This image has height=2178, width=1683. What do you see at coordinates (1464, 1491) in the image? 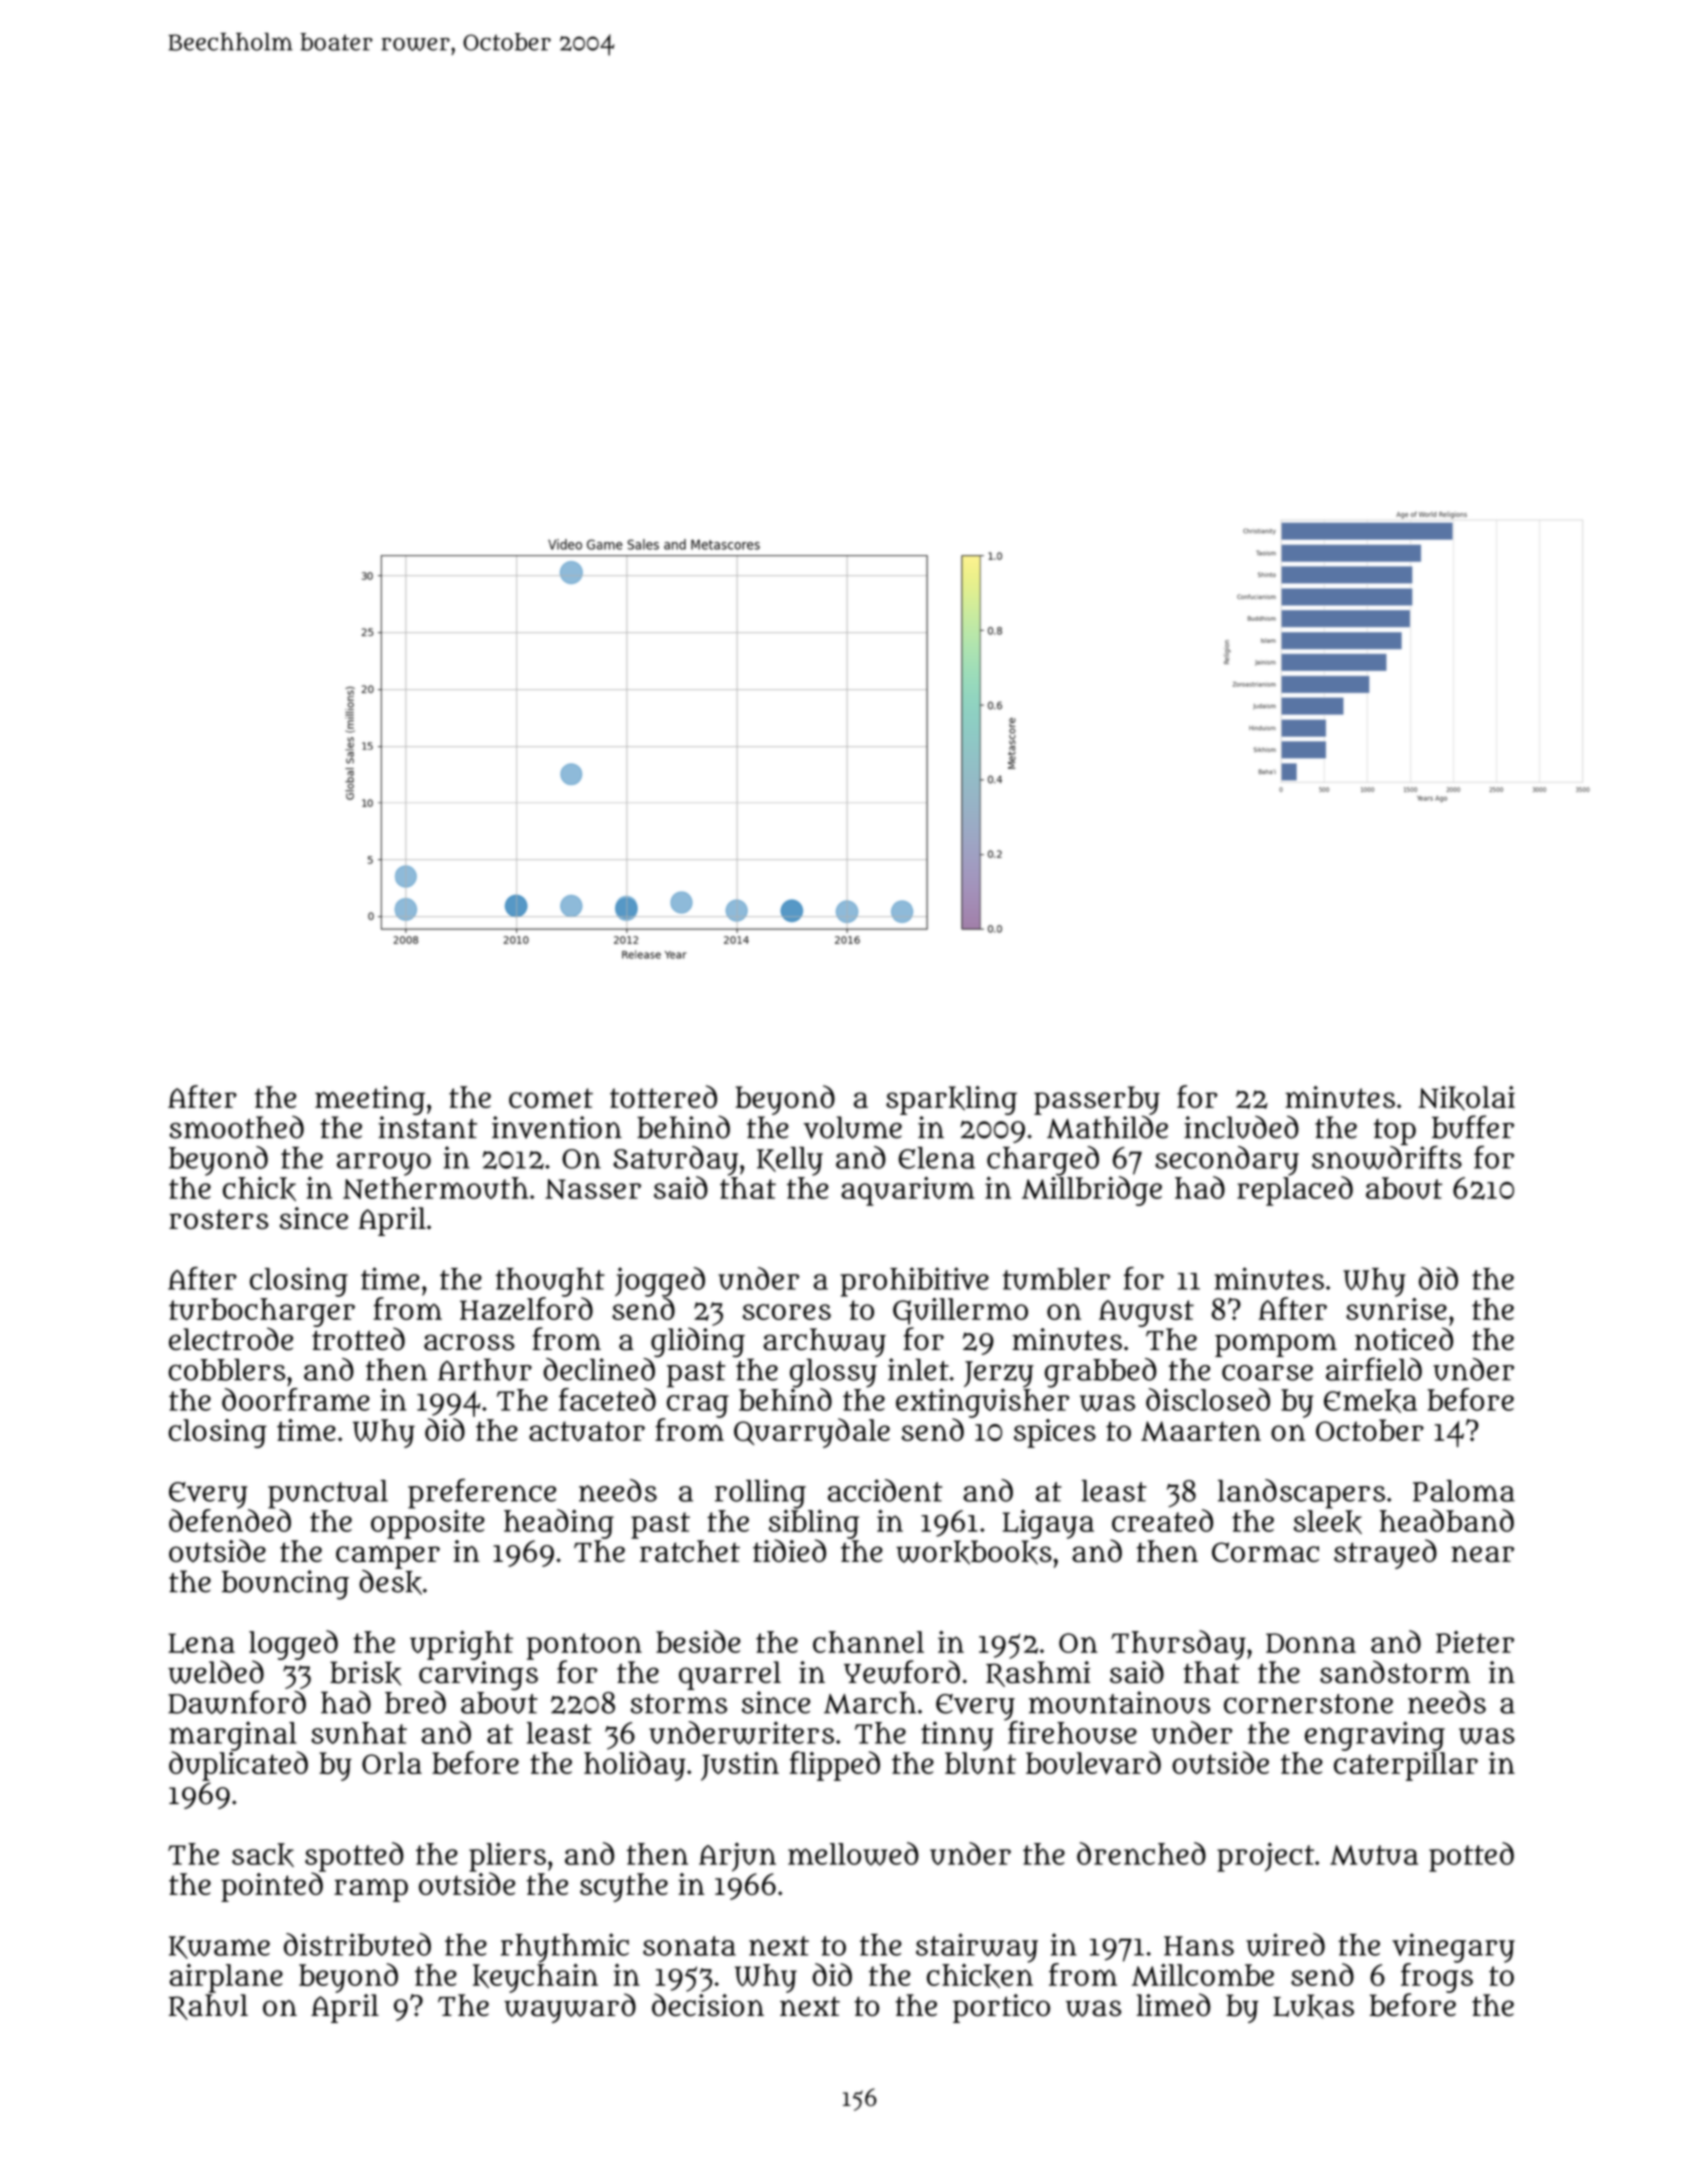
I see `Paloma` at bounding box center [1464, 1491].
